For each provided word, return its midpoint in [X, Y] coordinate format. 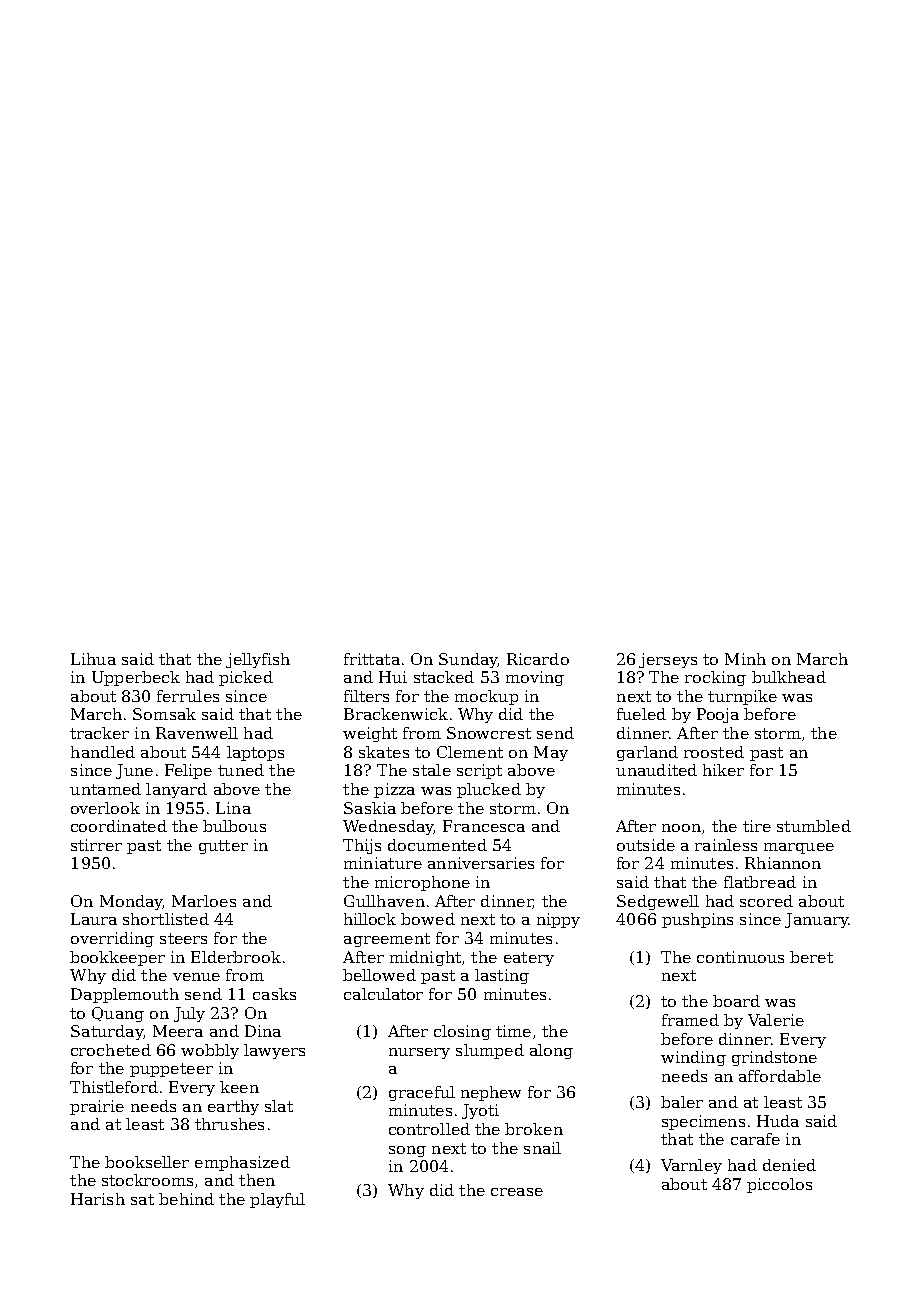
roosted [714, 752]
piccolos [779, 1185]
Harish [98, 1199]
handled [103, 752]
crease [517, 1192]
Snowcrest [489, 733]
